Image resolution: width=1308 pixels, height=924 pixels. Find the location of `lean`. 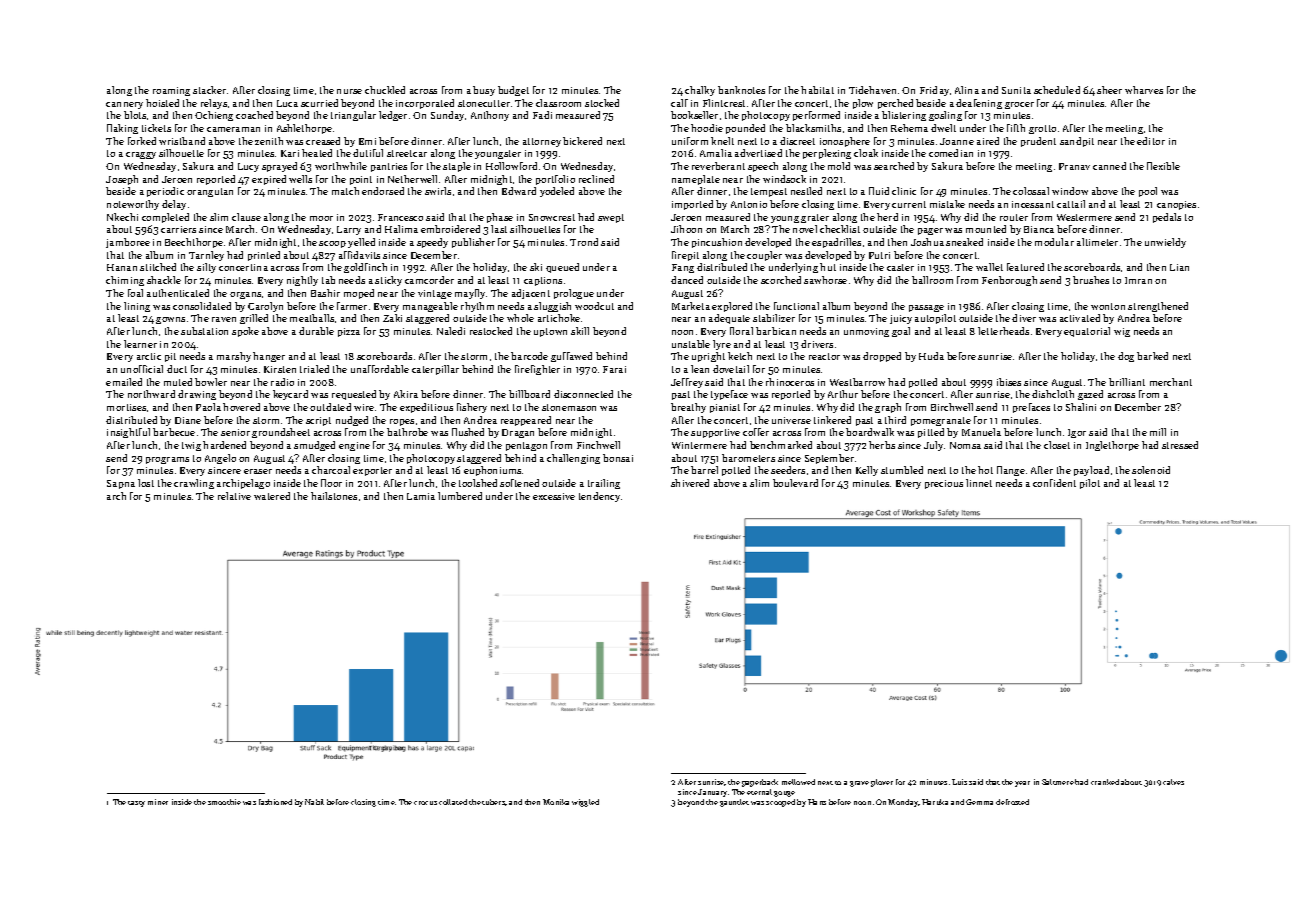

lean is located at coordinates (700, 369).
